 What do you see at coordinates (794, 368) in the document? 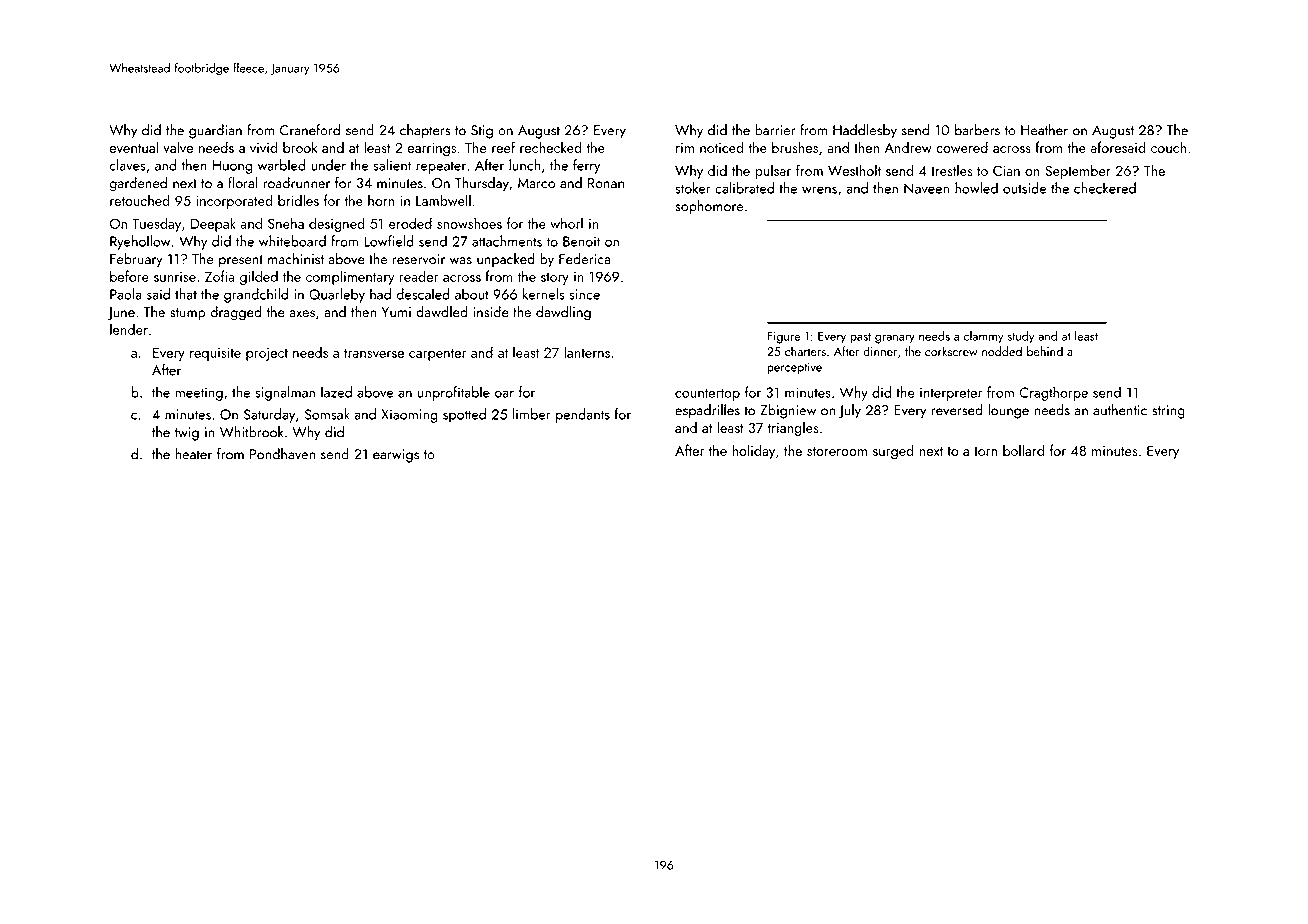
I see `perceptive` at bounding box center [794, 368].
